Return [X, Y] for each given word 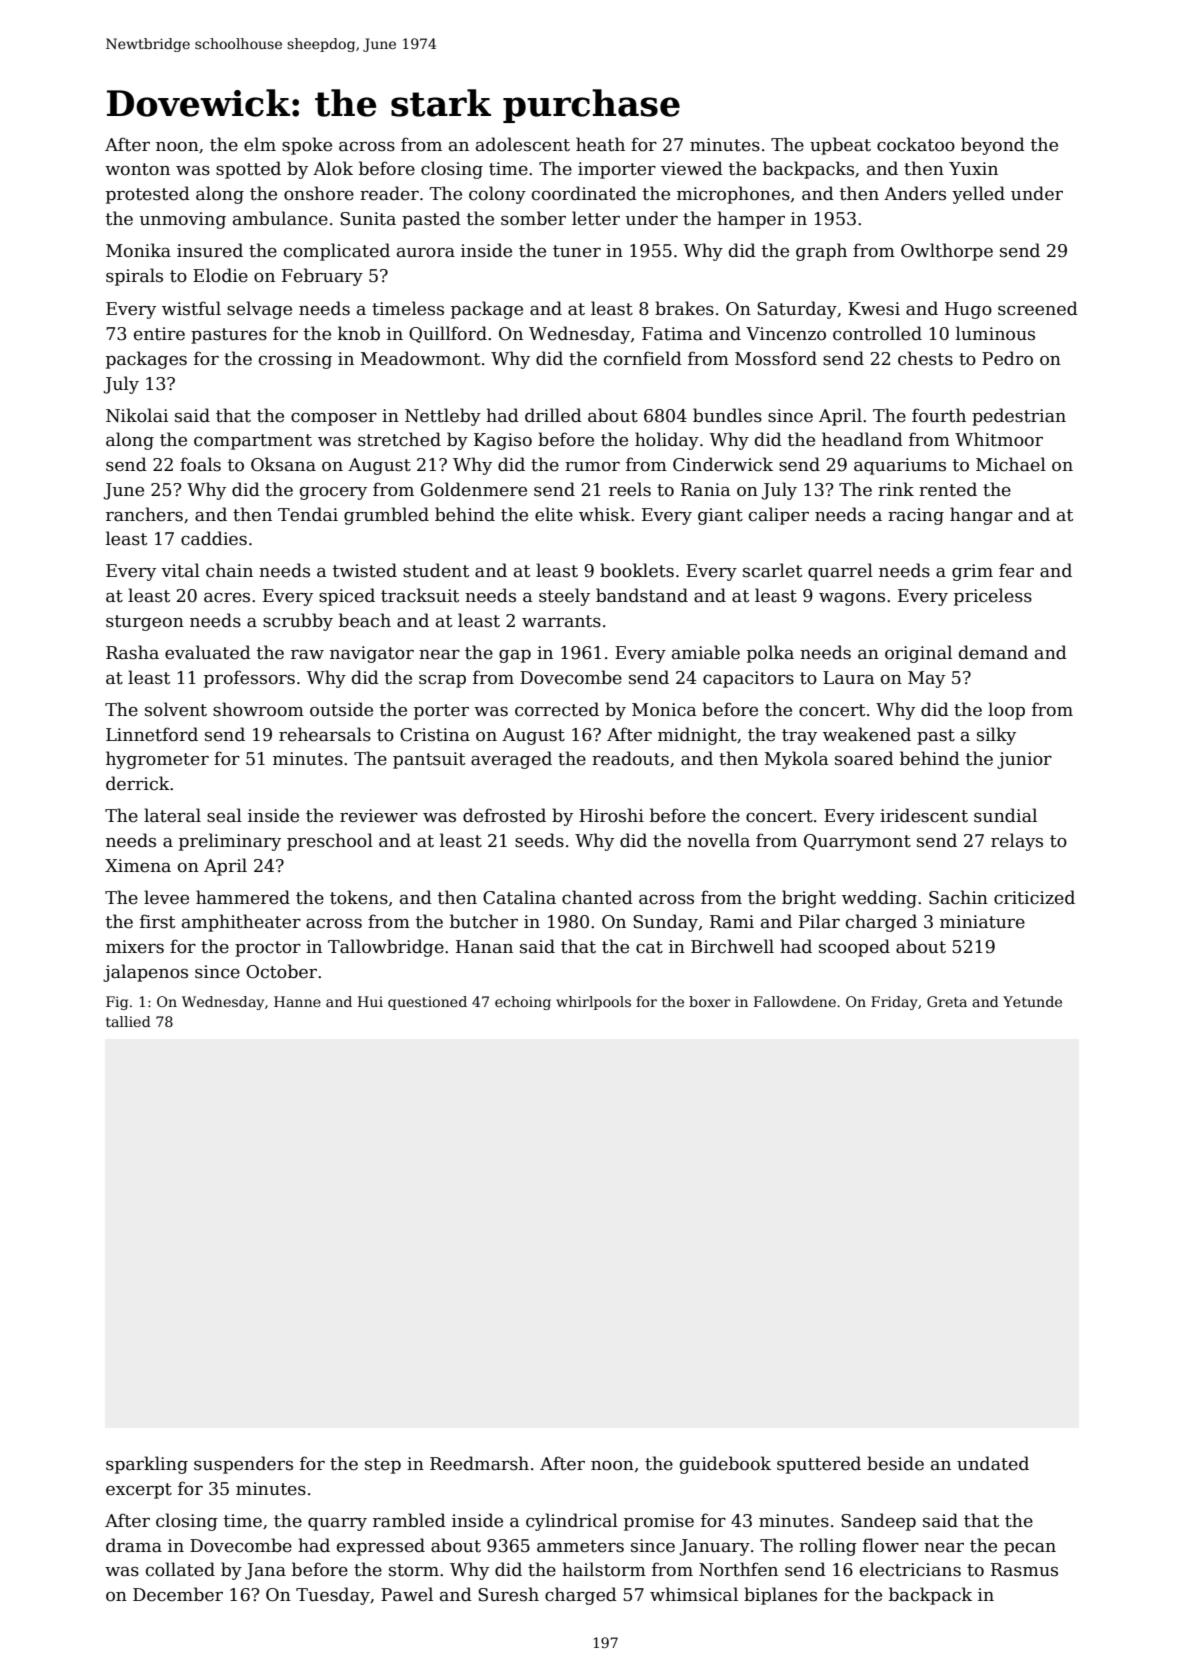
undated [993, 1463]
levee [166, 897]
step [383, 1466]
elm [260, 144]
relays [1017, 842]
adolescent [523, 144]
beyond [993, 146]
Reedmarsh [479, 1463]
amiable [706, 652]
